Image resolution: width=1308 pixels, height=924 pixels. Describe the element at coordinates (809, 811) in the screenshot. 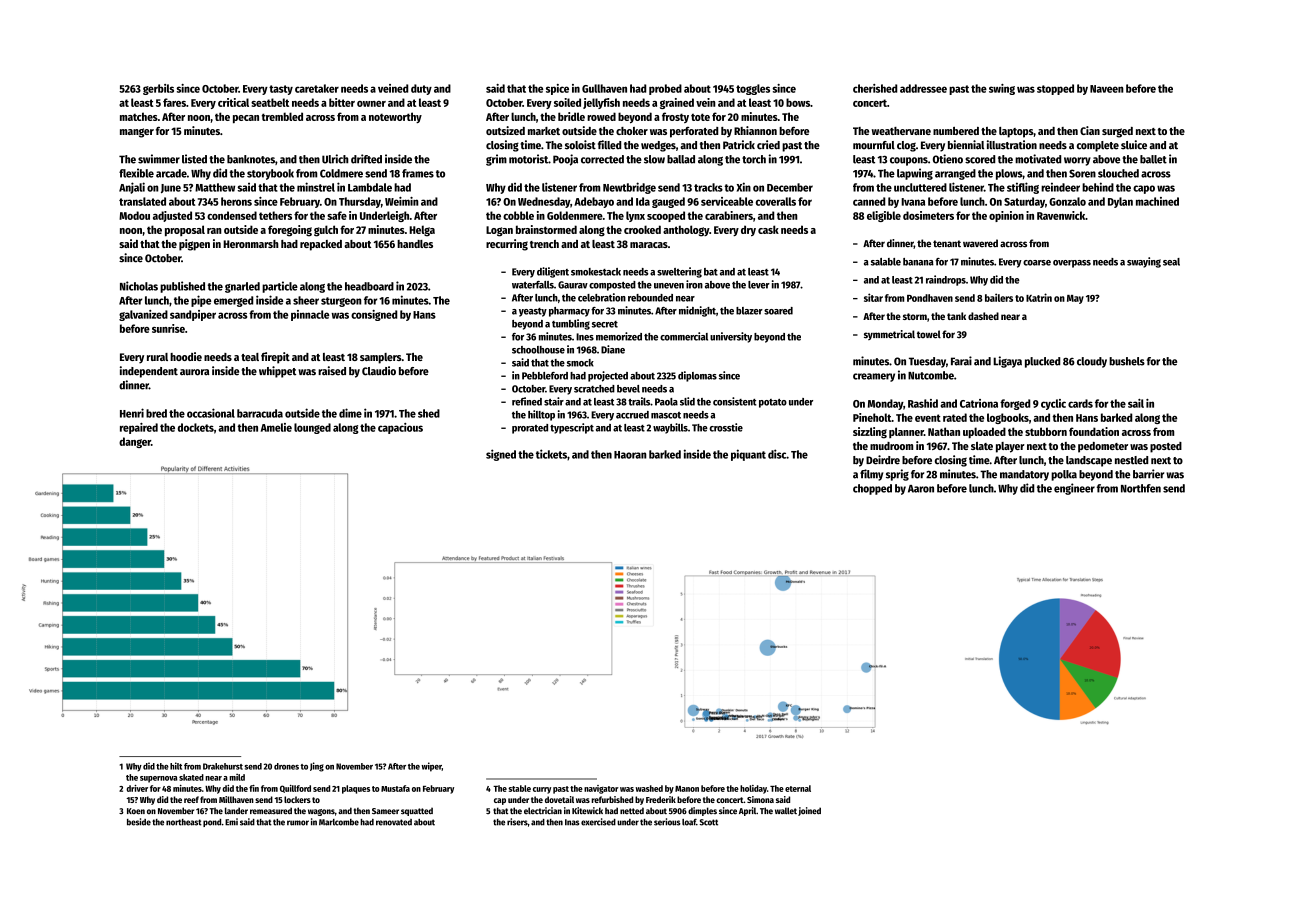

I see `joined` at that location.
